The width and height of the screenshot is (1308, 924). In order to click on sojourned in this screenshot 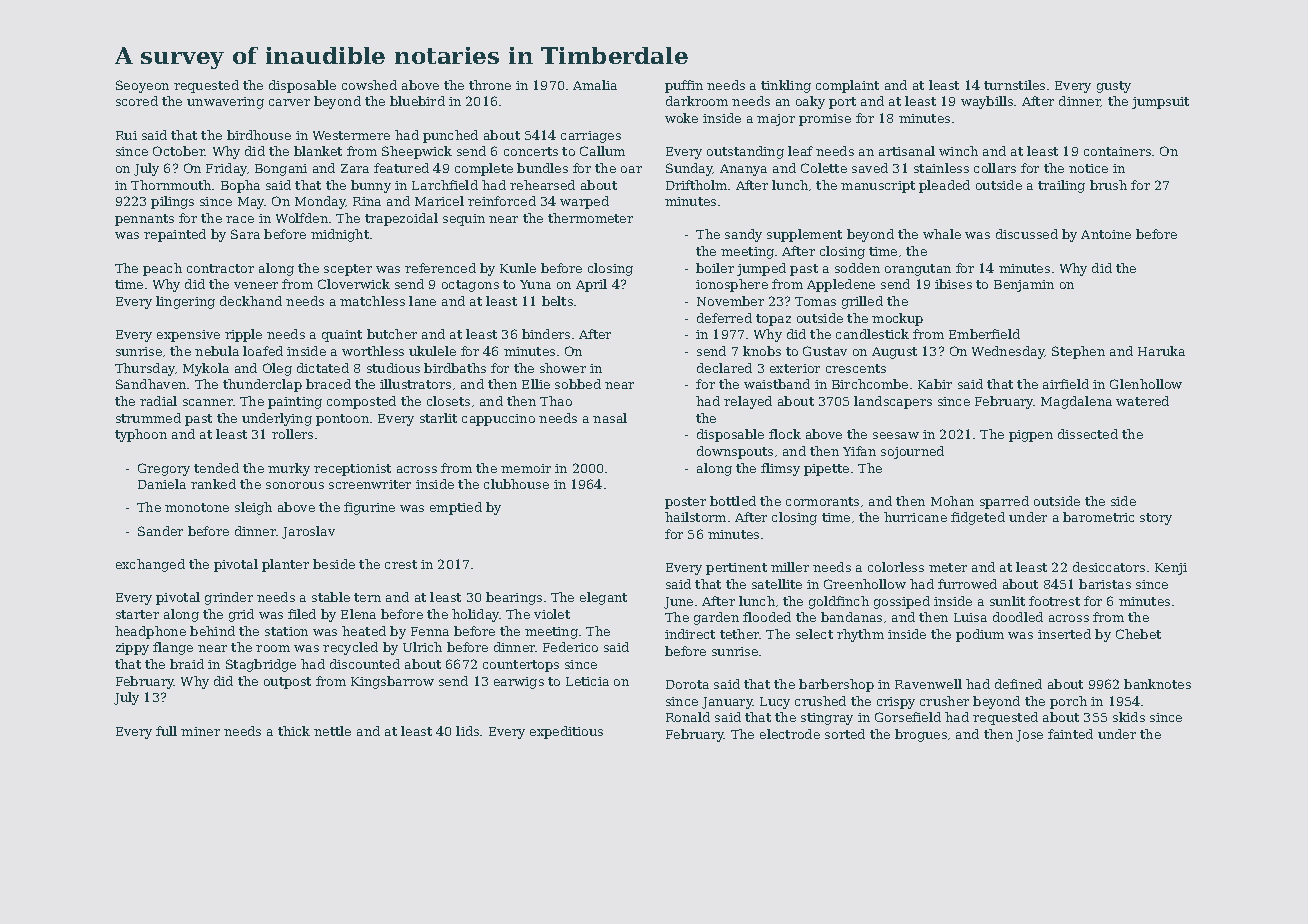, I will do `click(912, 452)`.
